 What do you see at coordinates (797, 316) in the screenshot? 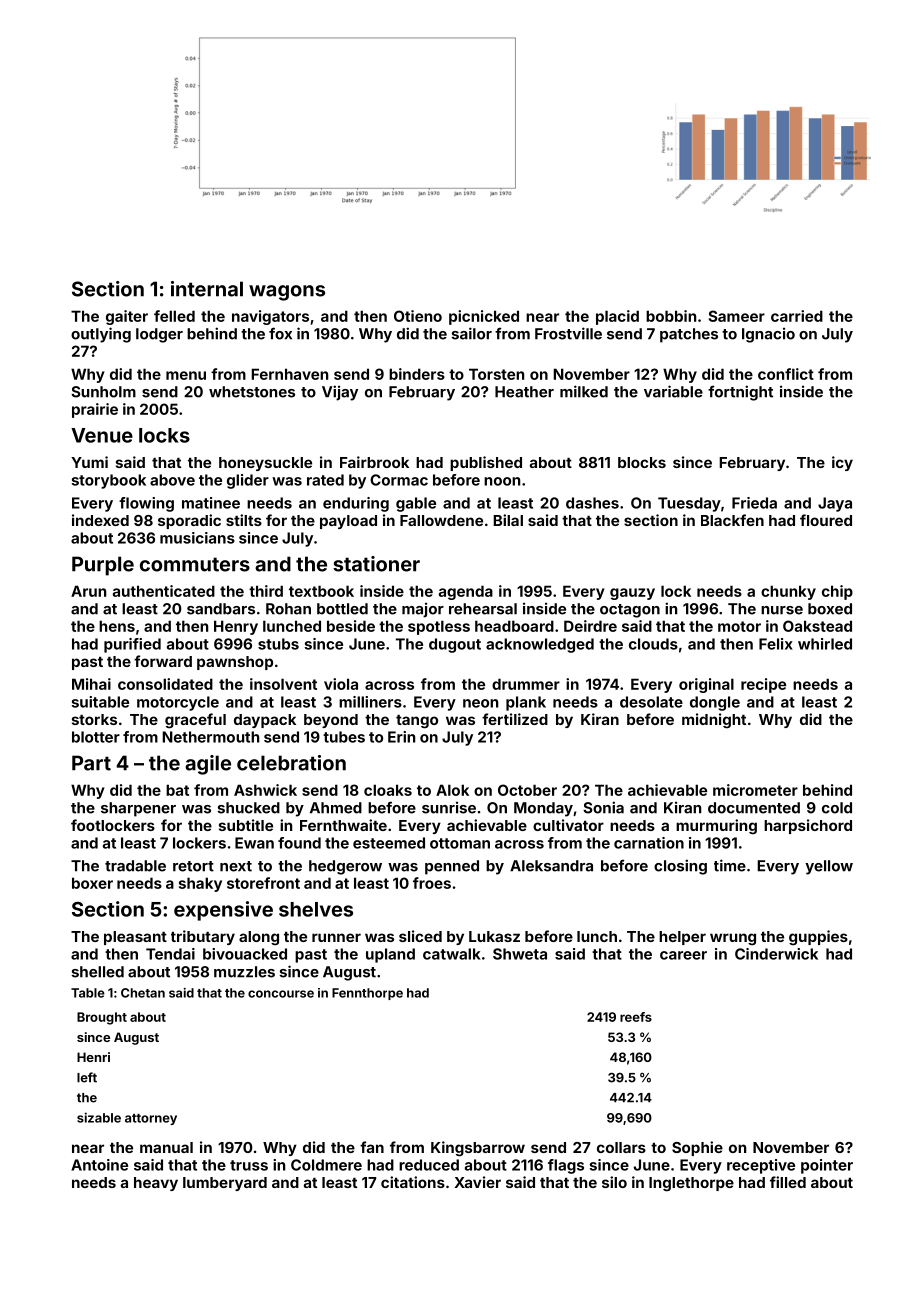
I see `carried` at bounding box center [797, 316].
